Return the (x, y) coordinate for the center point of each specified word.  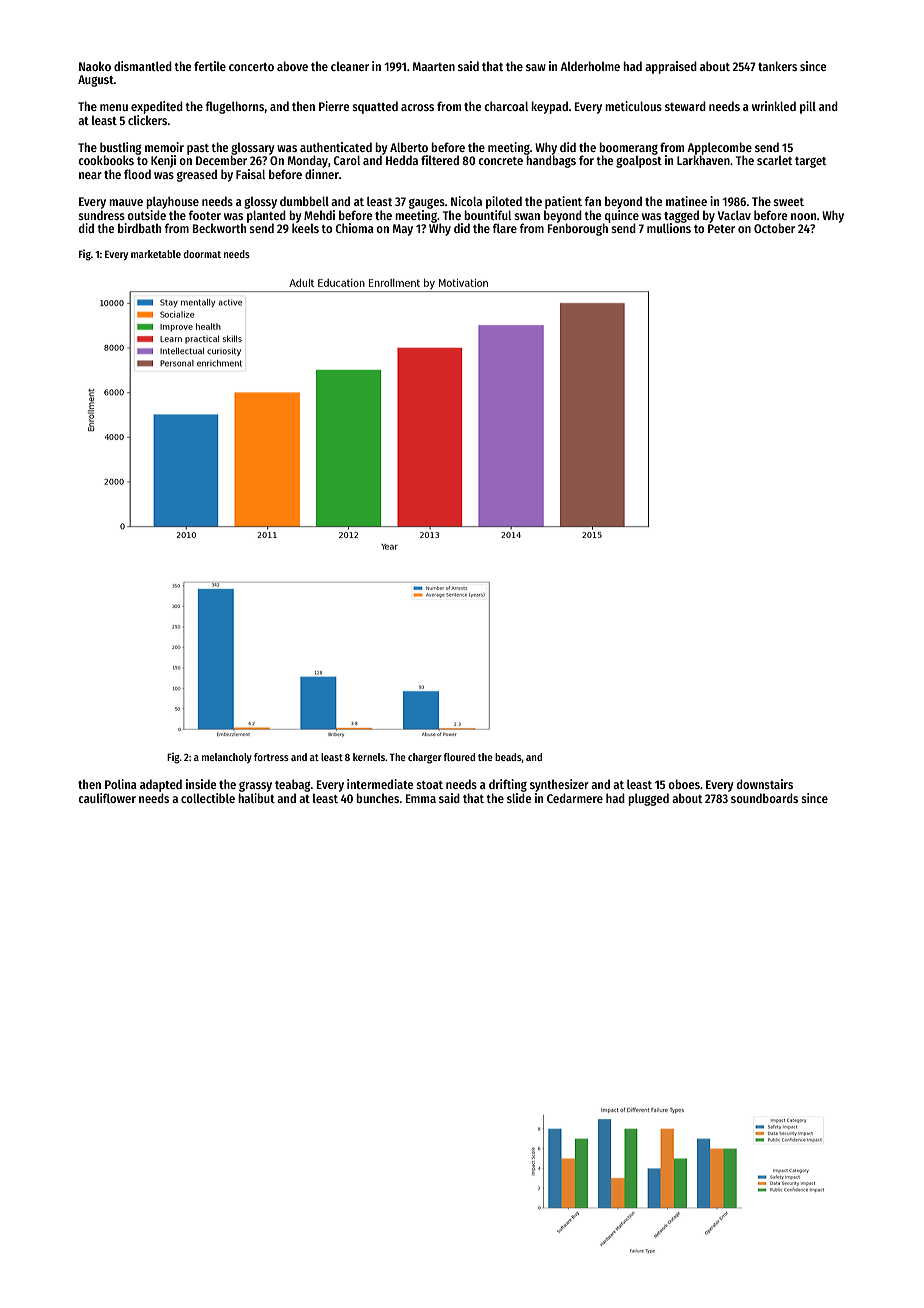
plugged (648, 799)
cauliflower (107, 798)
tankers (777, 66)
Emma (421, 798)
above (292, 66)
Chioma (354, 228)
